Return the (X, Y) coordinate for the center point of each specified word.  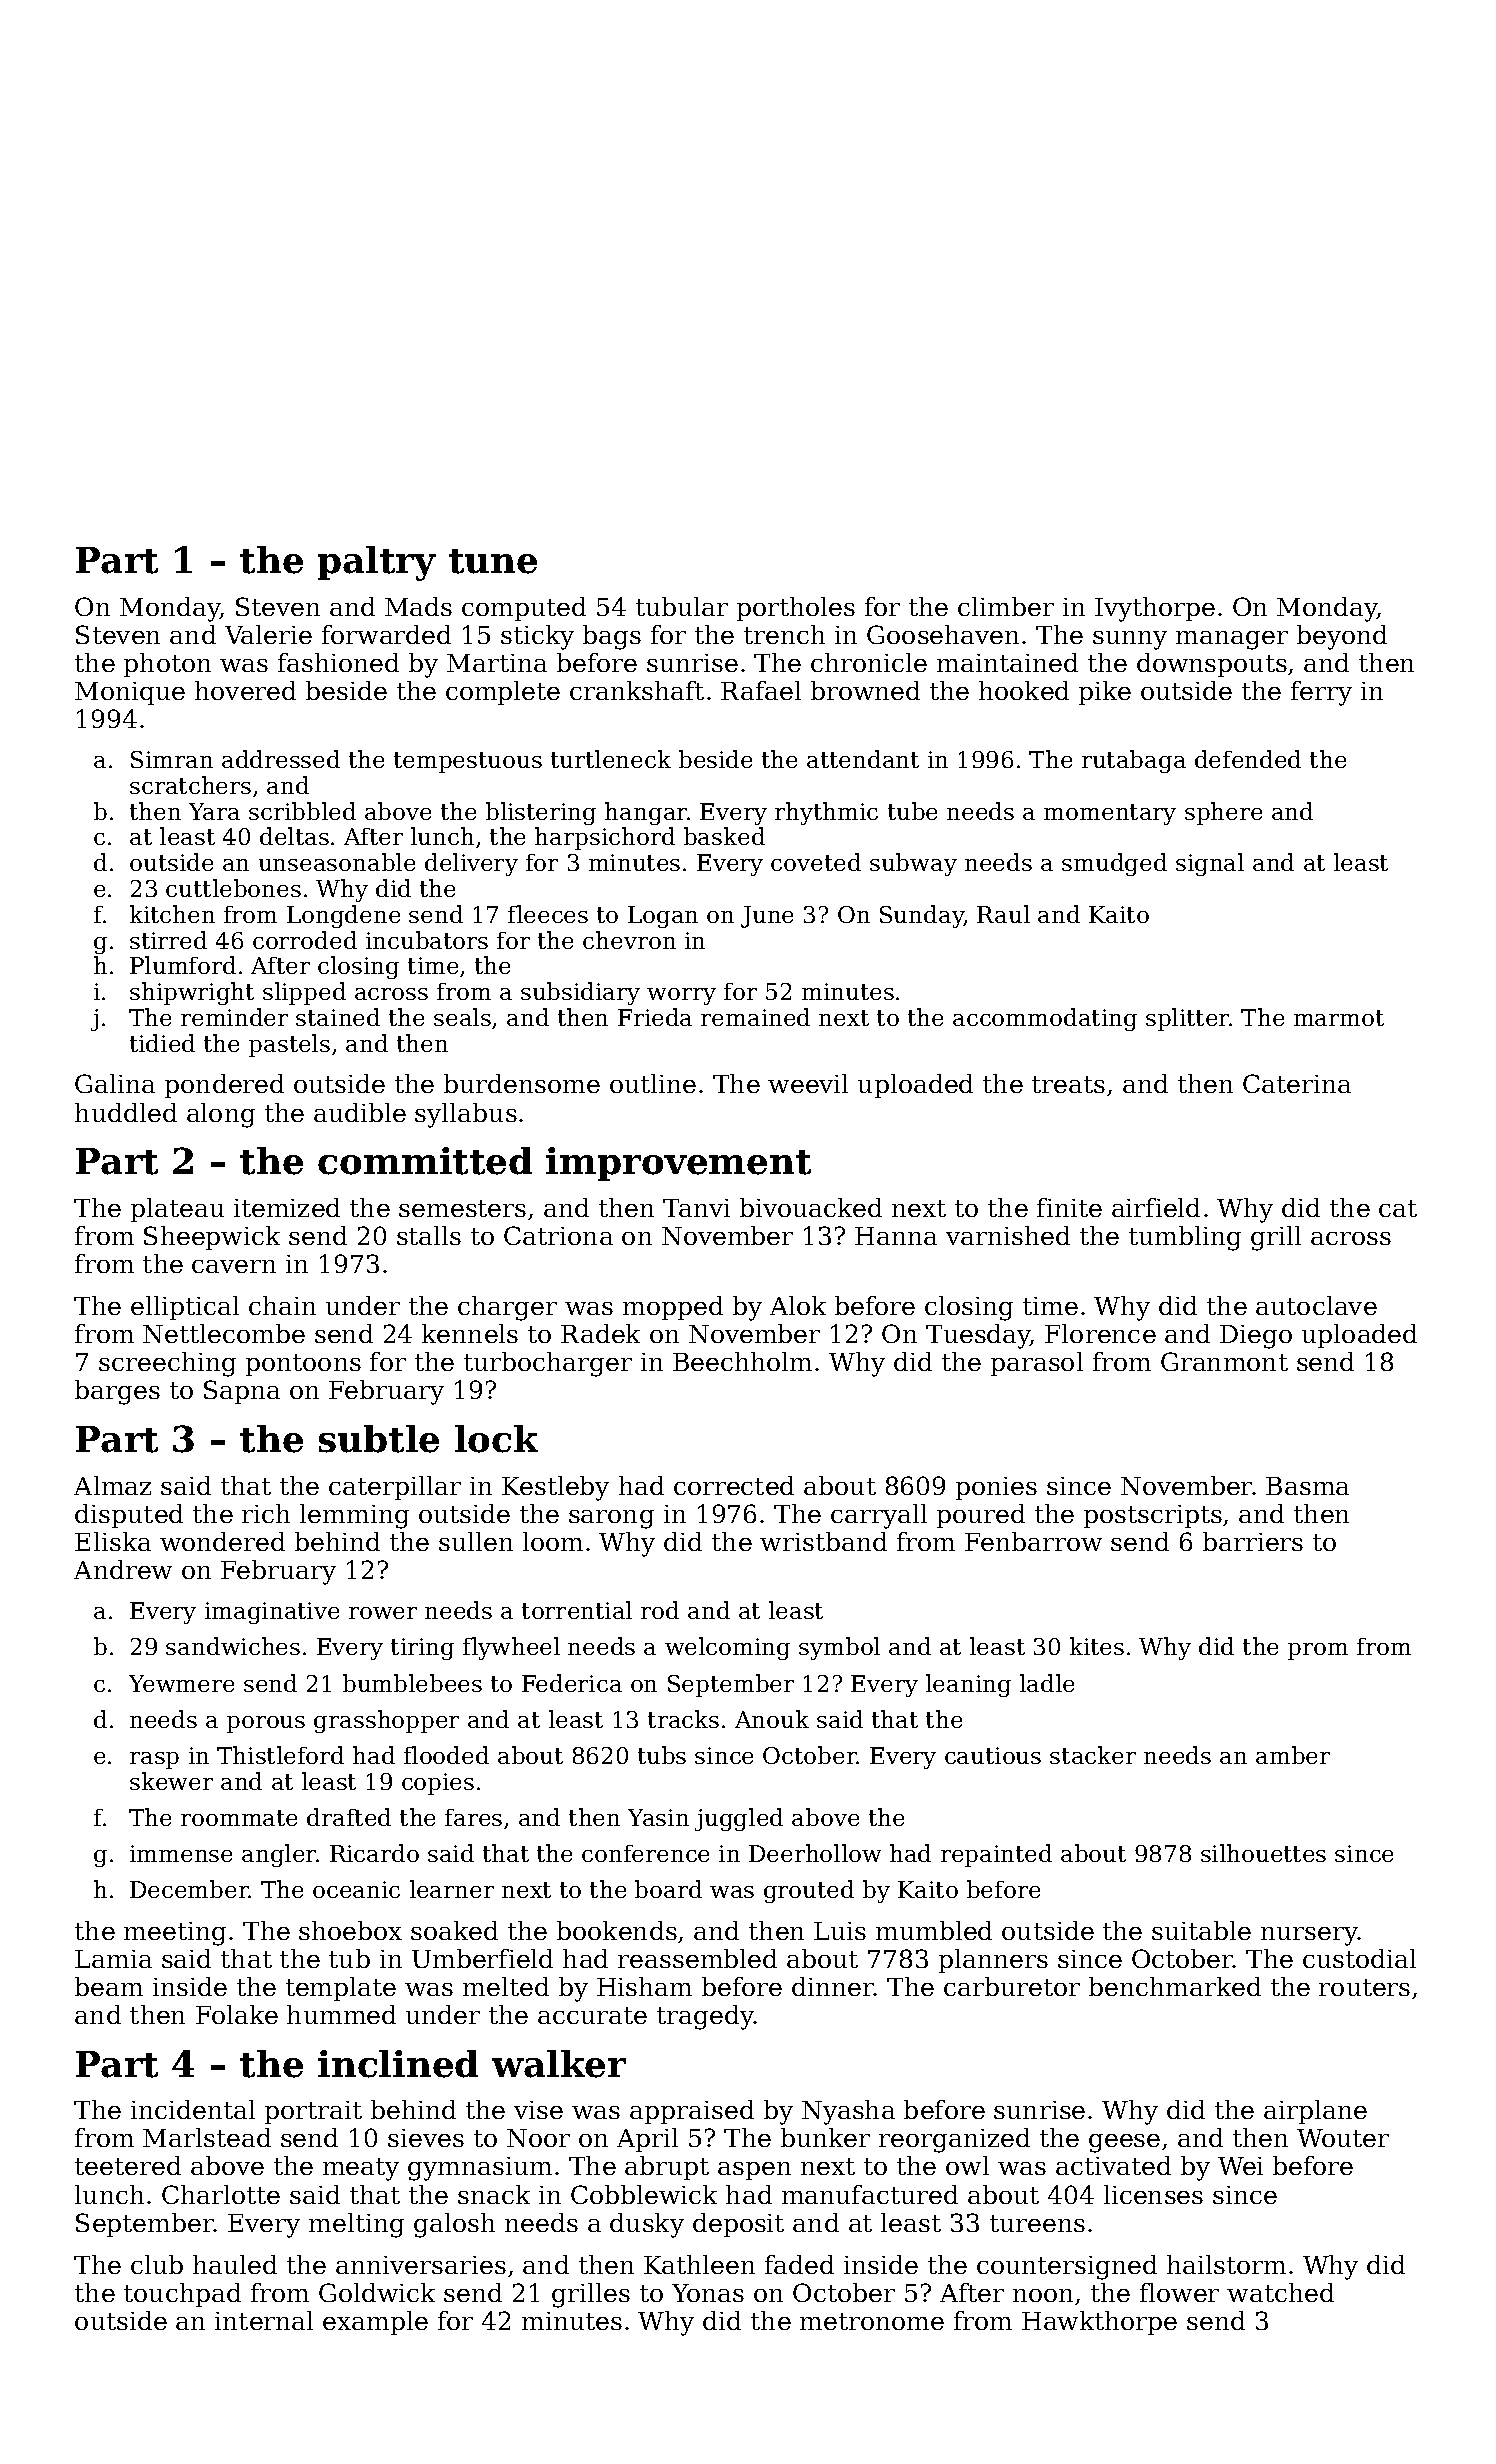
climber (1006, 606)
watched (1280, 2292)
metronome (872, 2321)
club (157, 2264)
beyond (1342, 637)
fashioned (338, 662)
